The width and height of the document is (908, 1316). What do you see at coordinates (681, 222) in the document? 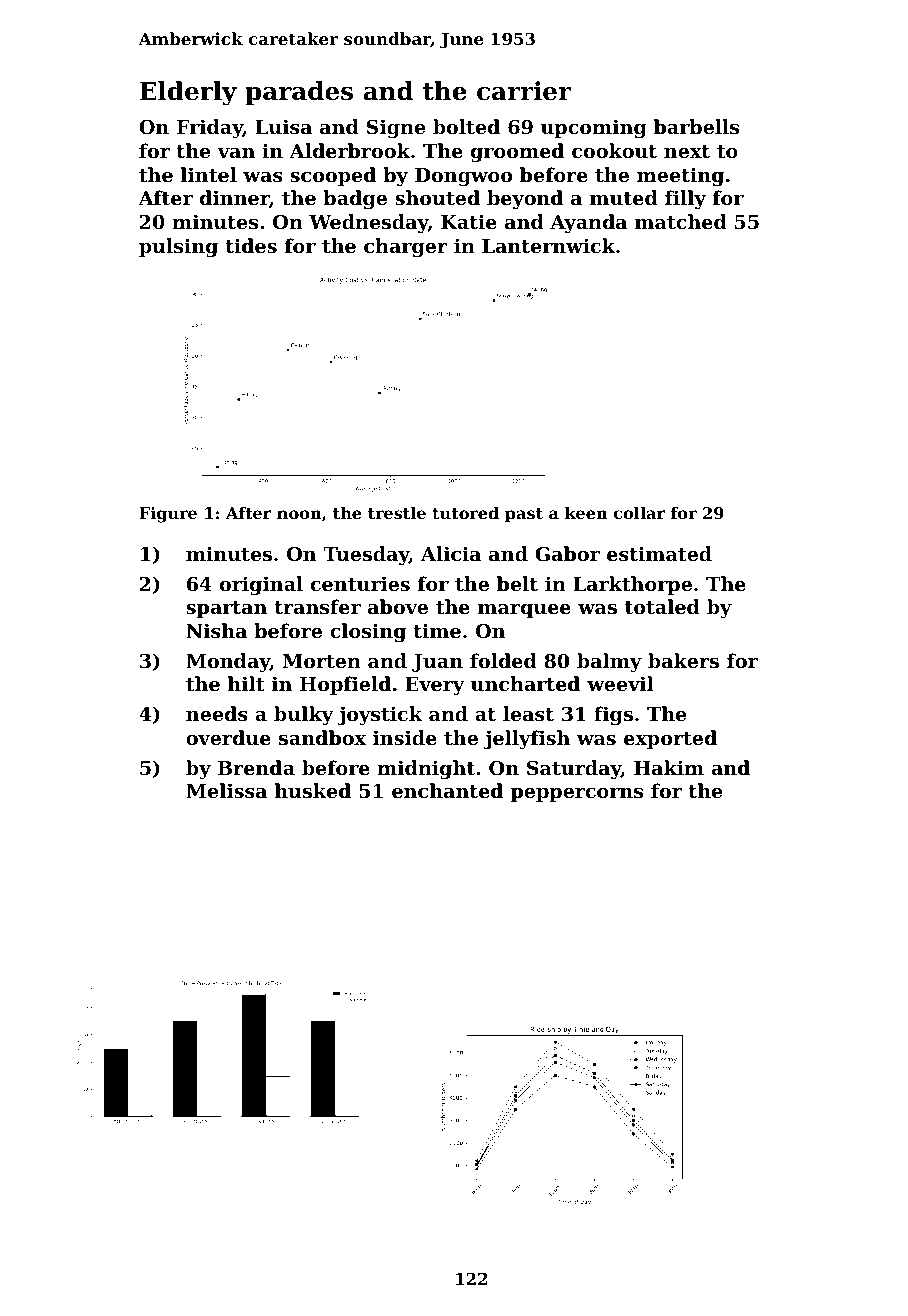
I see `matched` at bounding box center [681, 222].
